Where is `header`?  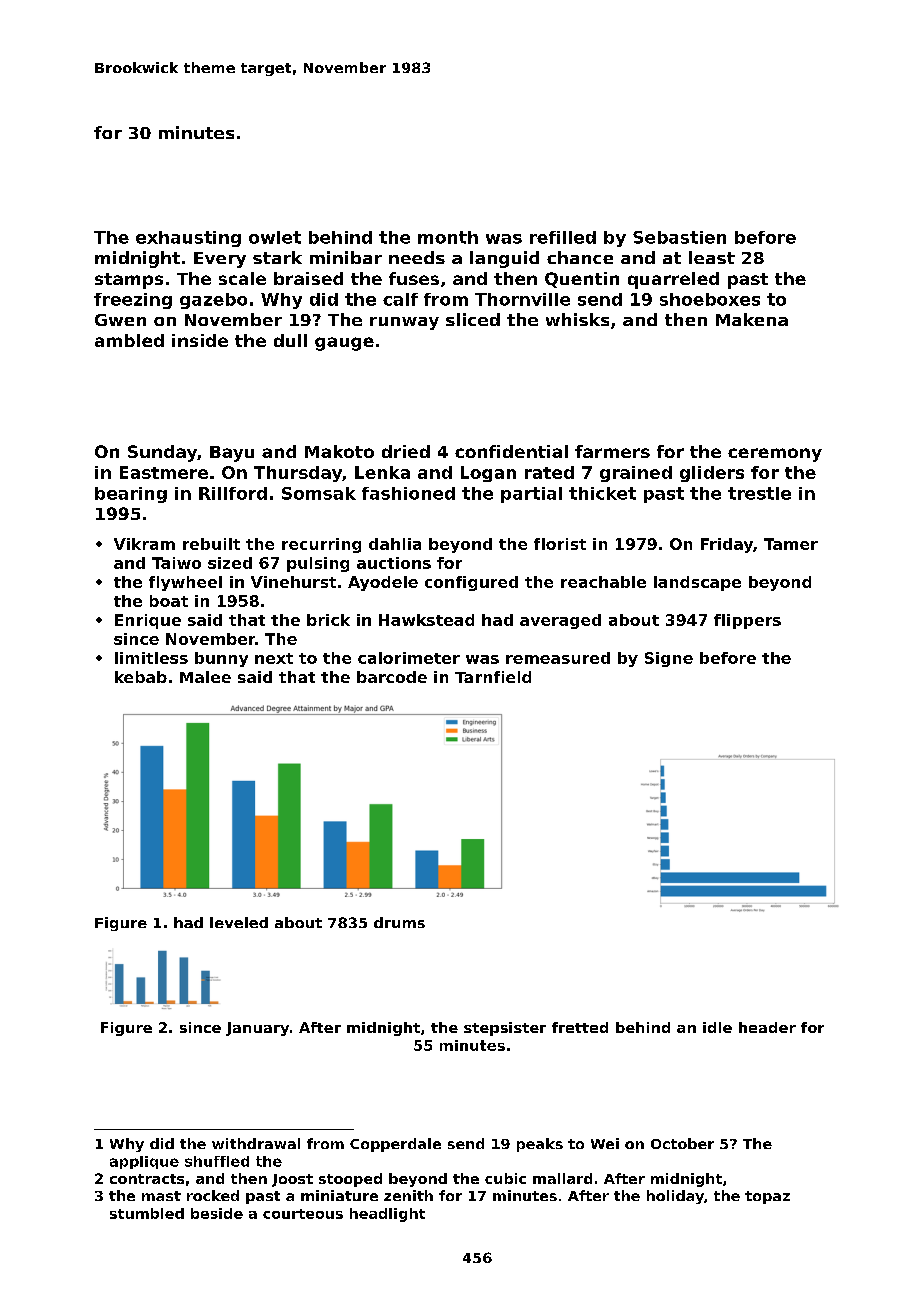
header is located at coordinates (767, 1027).
